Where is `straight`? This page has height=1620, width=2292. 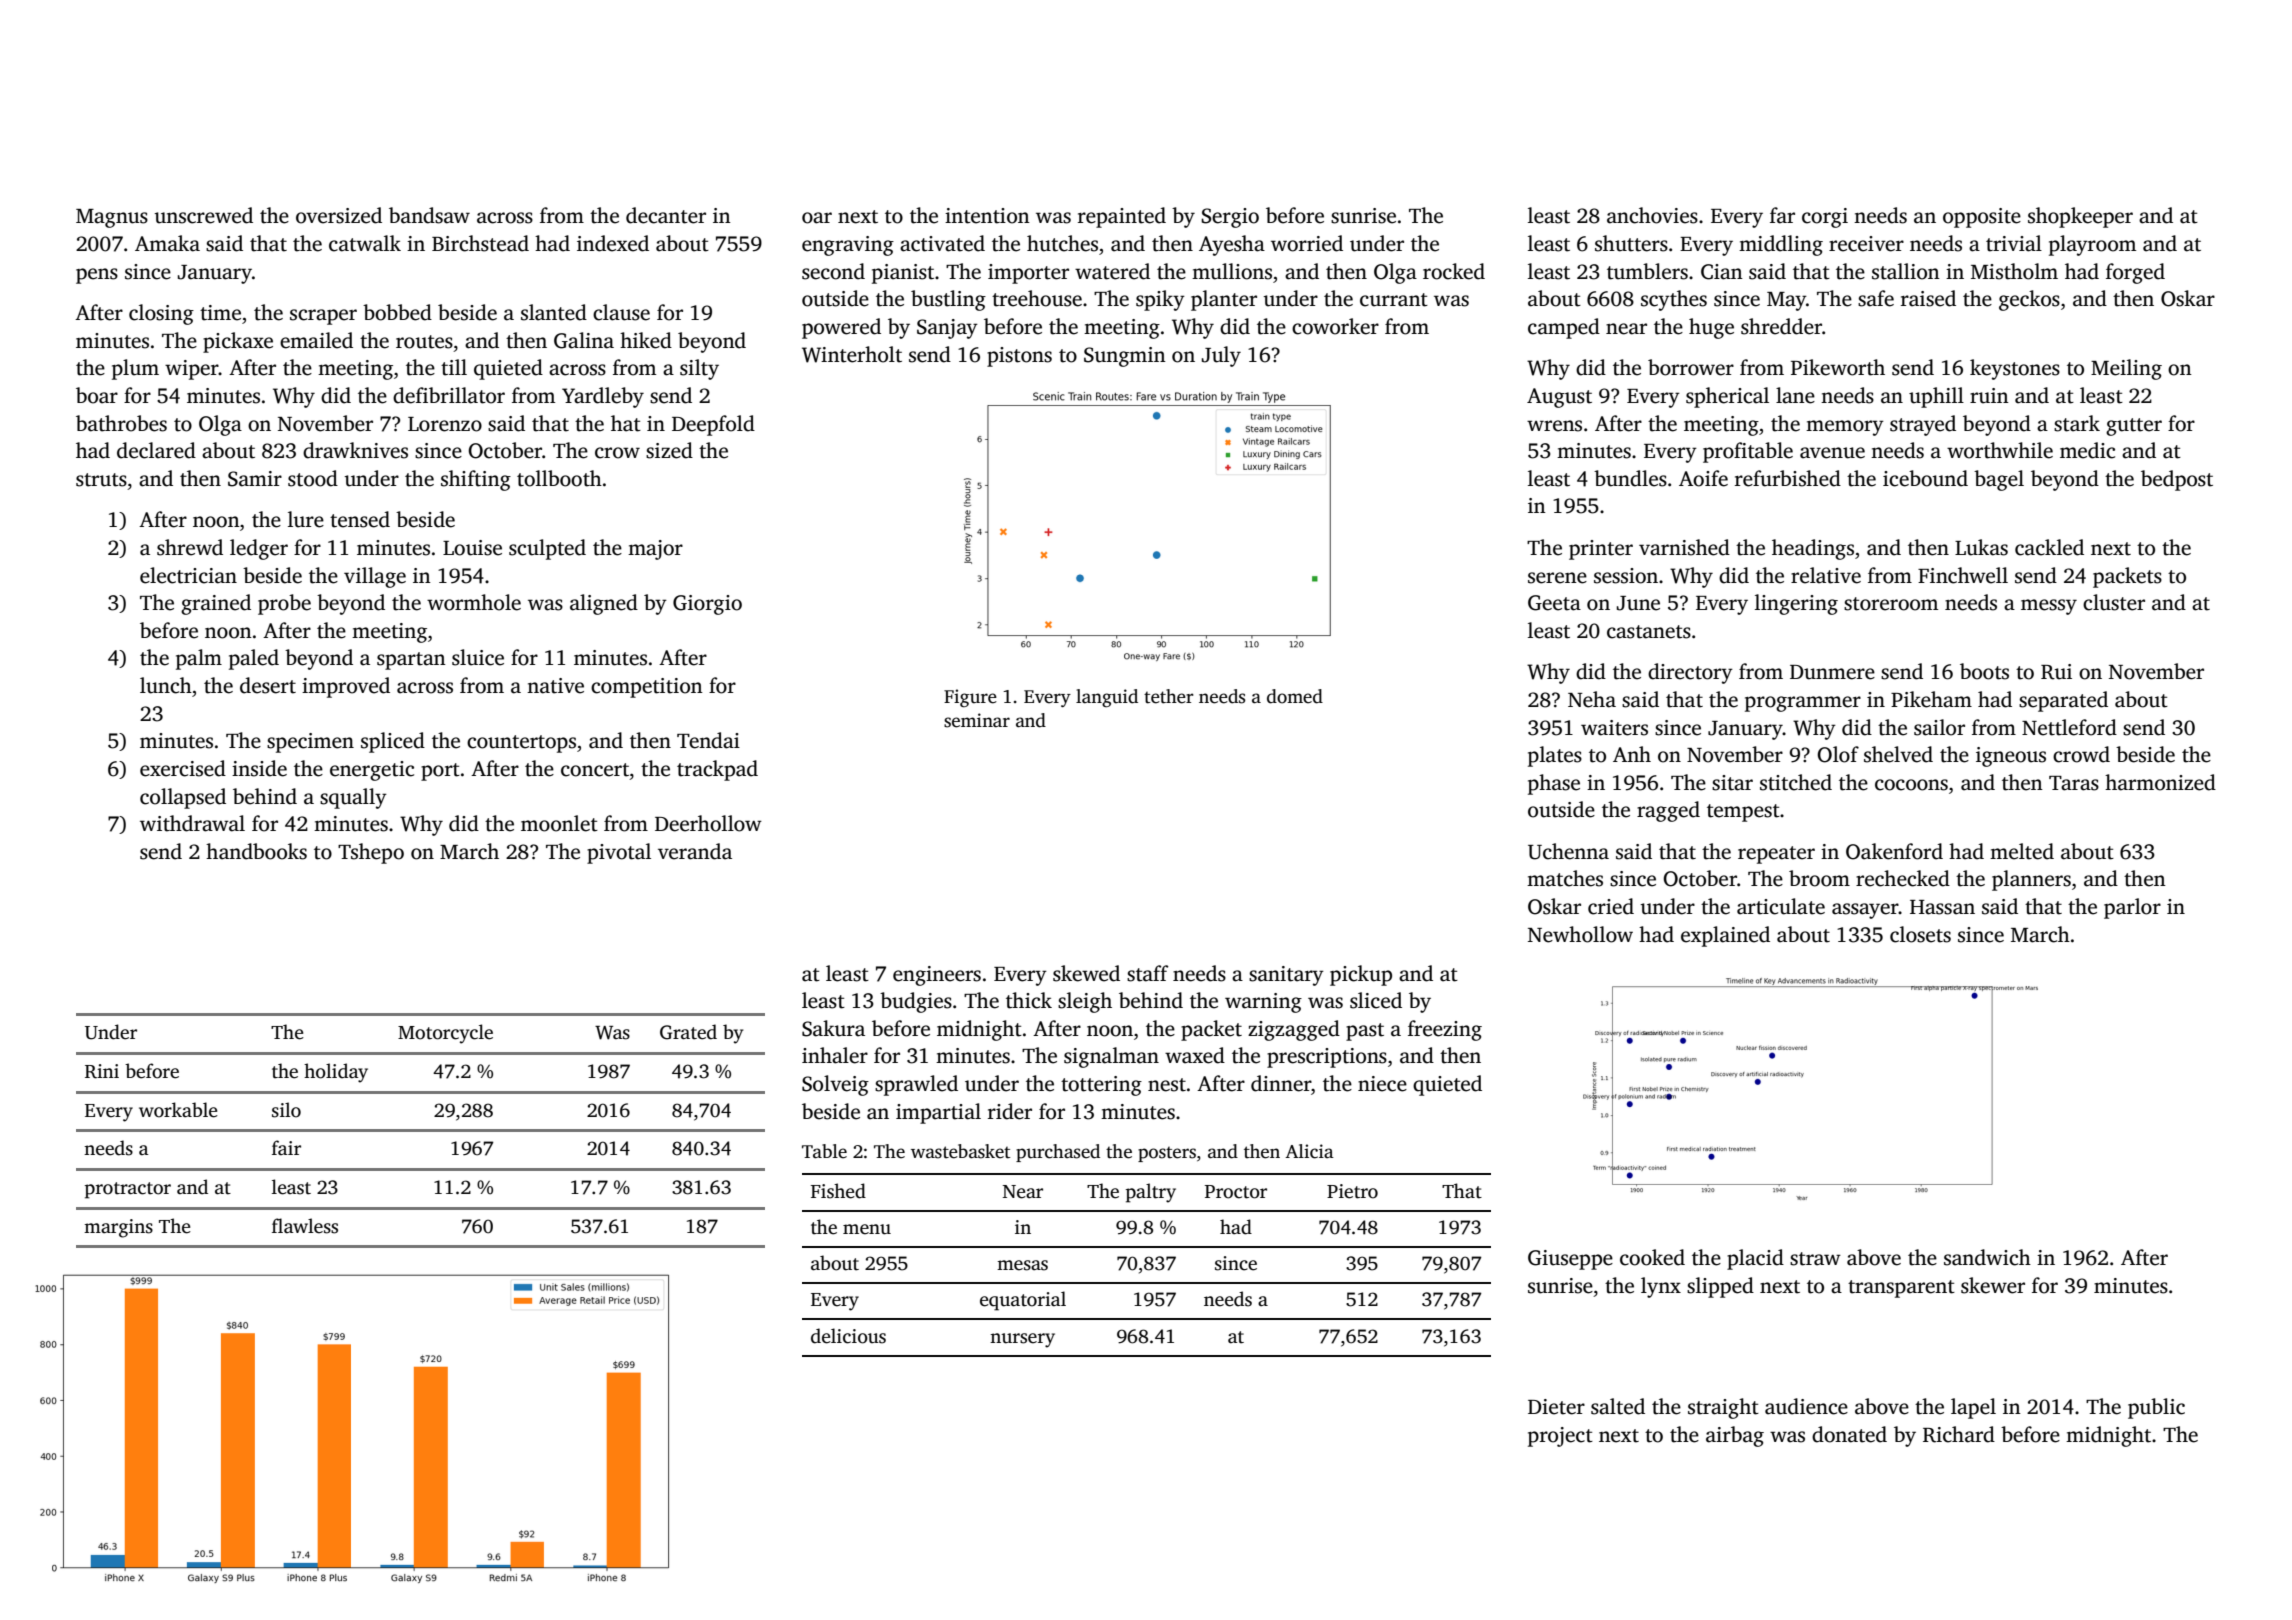
straight is located at coordinates (1723, 1408).
